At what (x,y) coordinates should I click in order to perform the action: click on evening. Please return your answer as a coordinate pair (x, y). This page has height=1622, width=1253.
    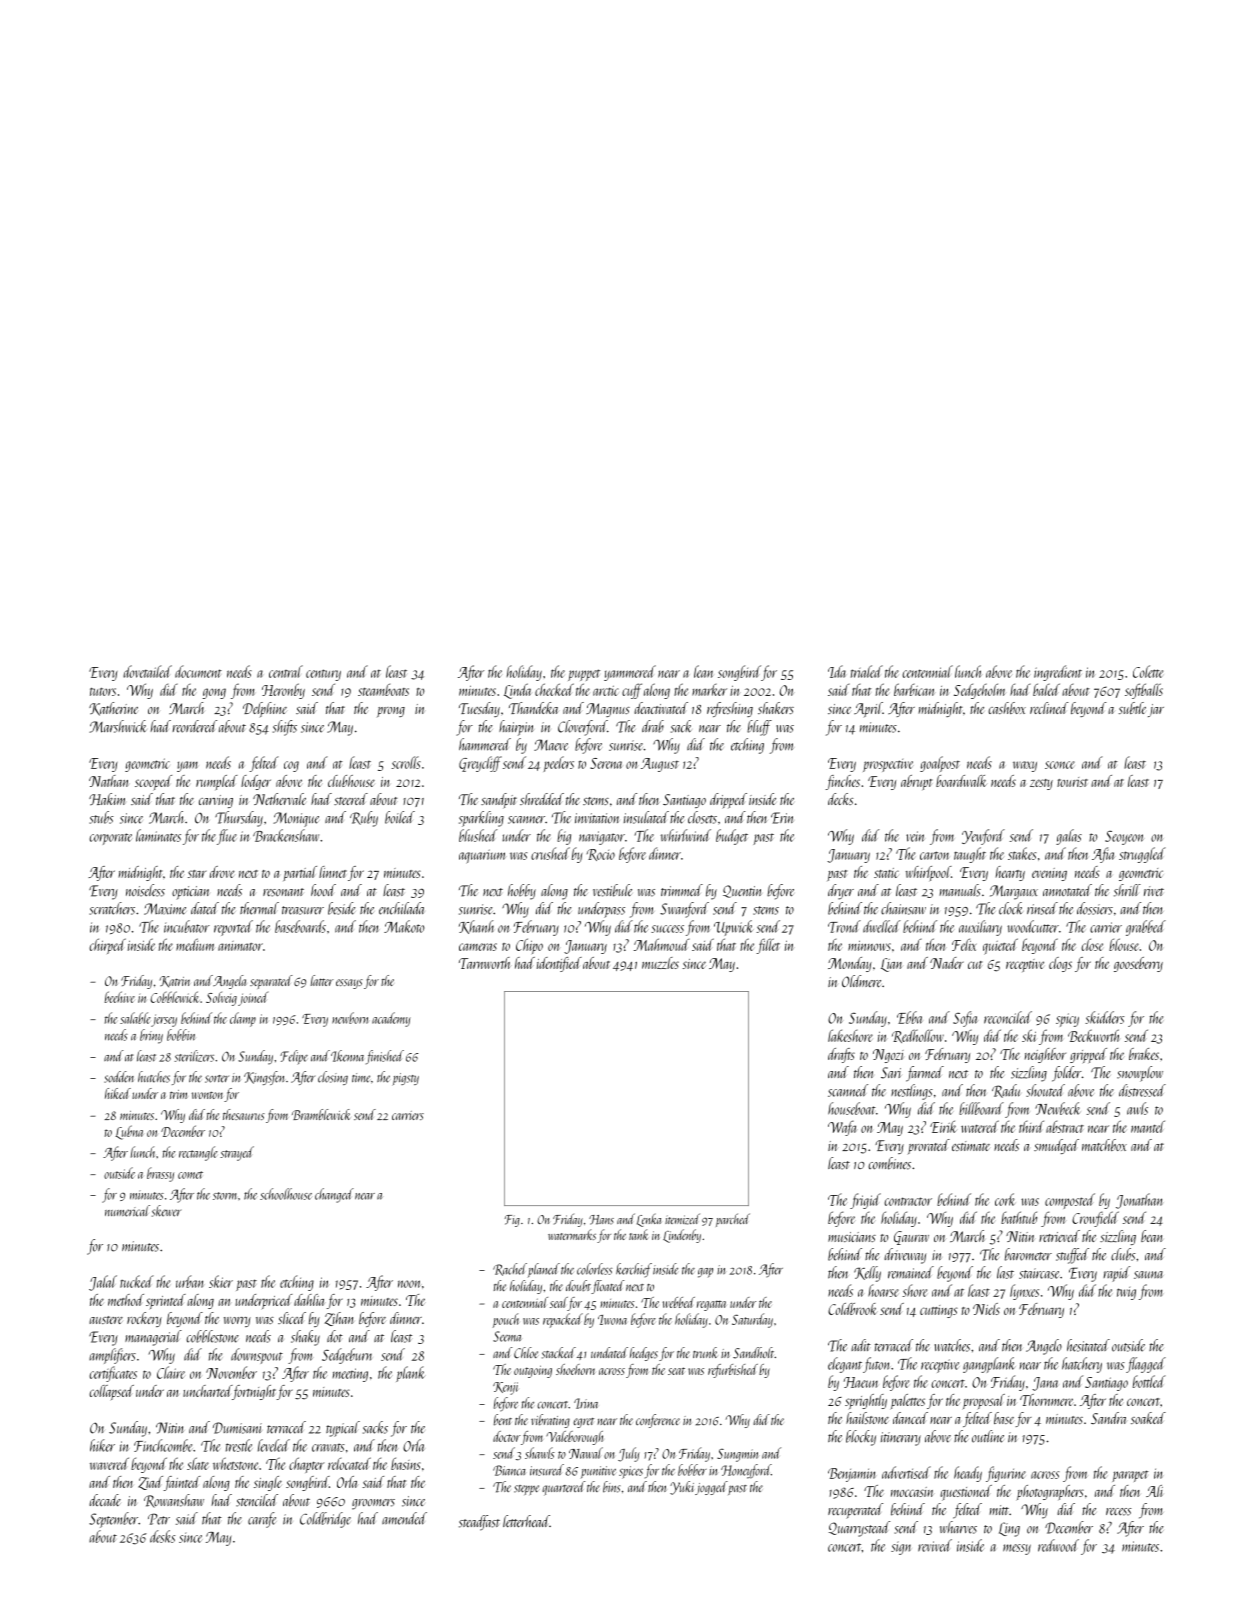
    Looking at the image, I should click on (1049, 874).
